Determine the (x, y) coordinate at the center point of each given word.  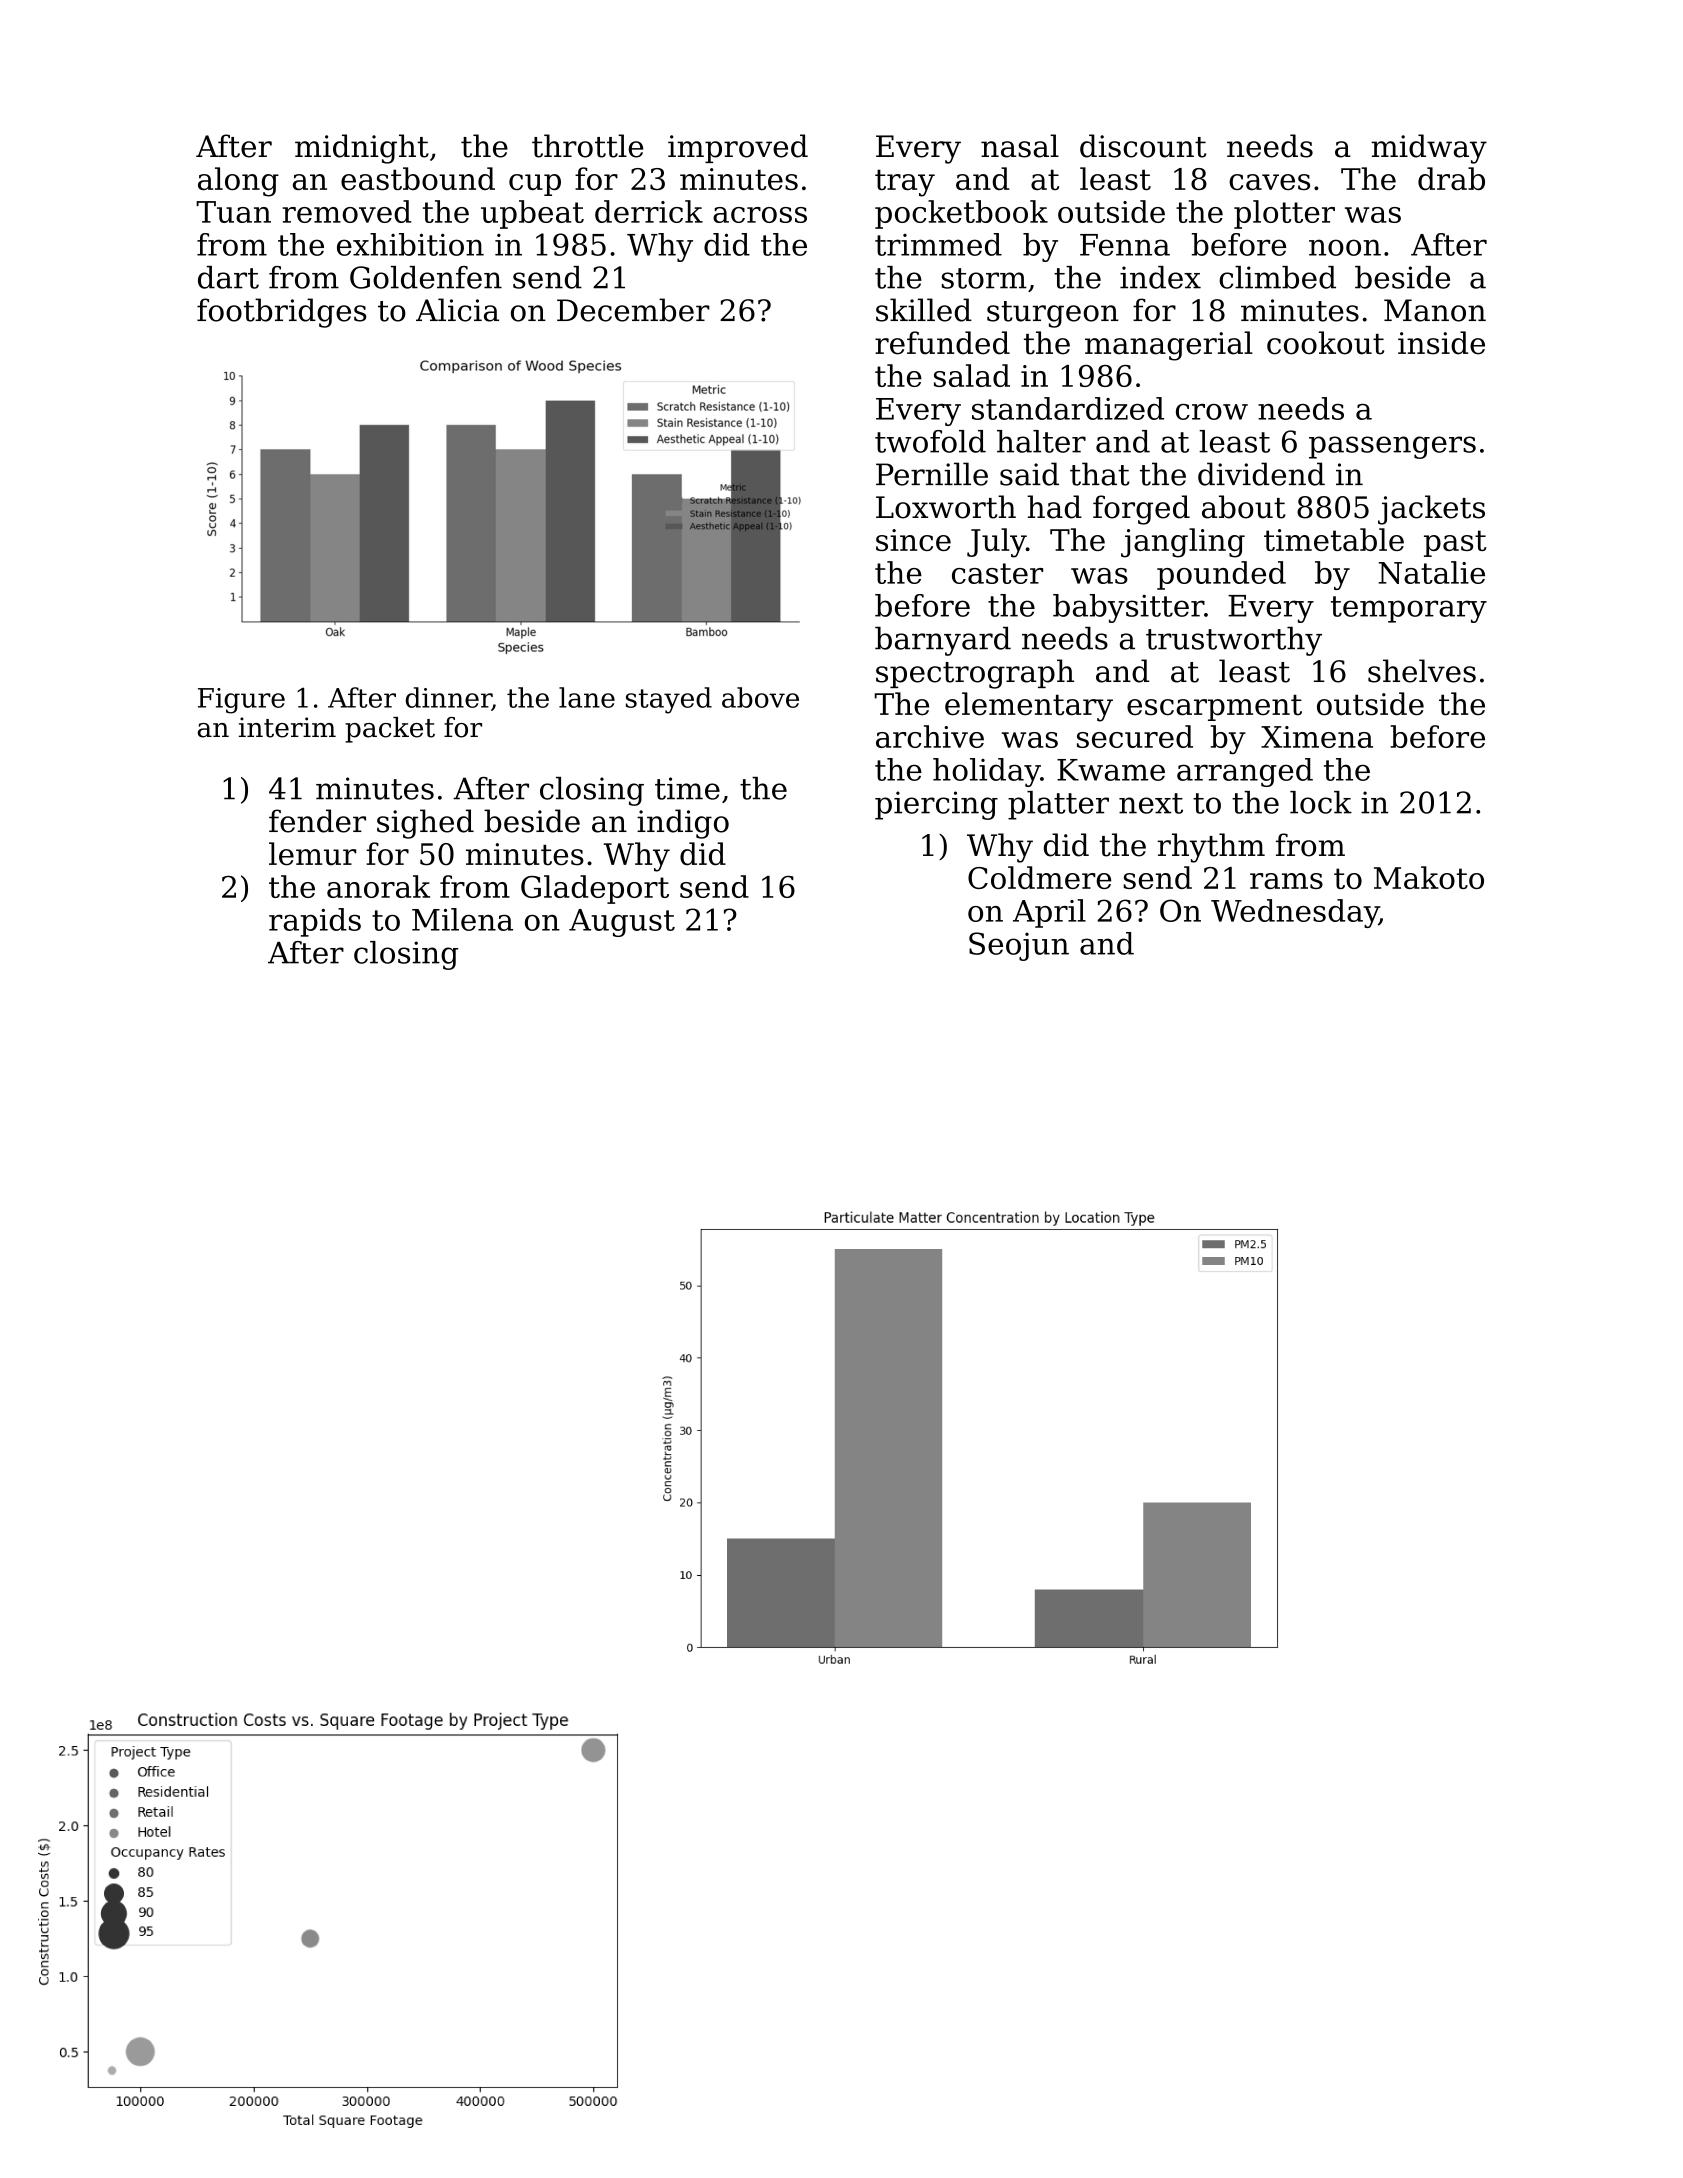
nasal (1020, 146)
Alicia (457, 310)
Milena (462, 919)
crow (1212, 412)
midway (1429, 149)
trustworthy (1234, 641)
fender (317, 821)
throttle (587, 146)
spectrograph (975, 674)
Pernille (932, 474)
